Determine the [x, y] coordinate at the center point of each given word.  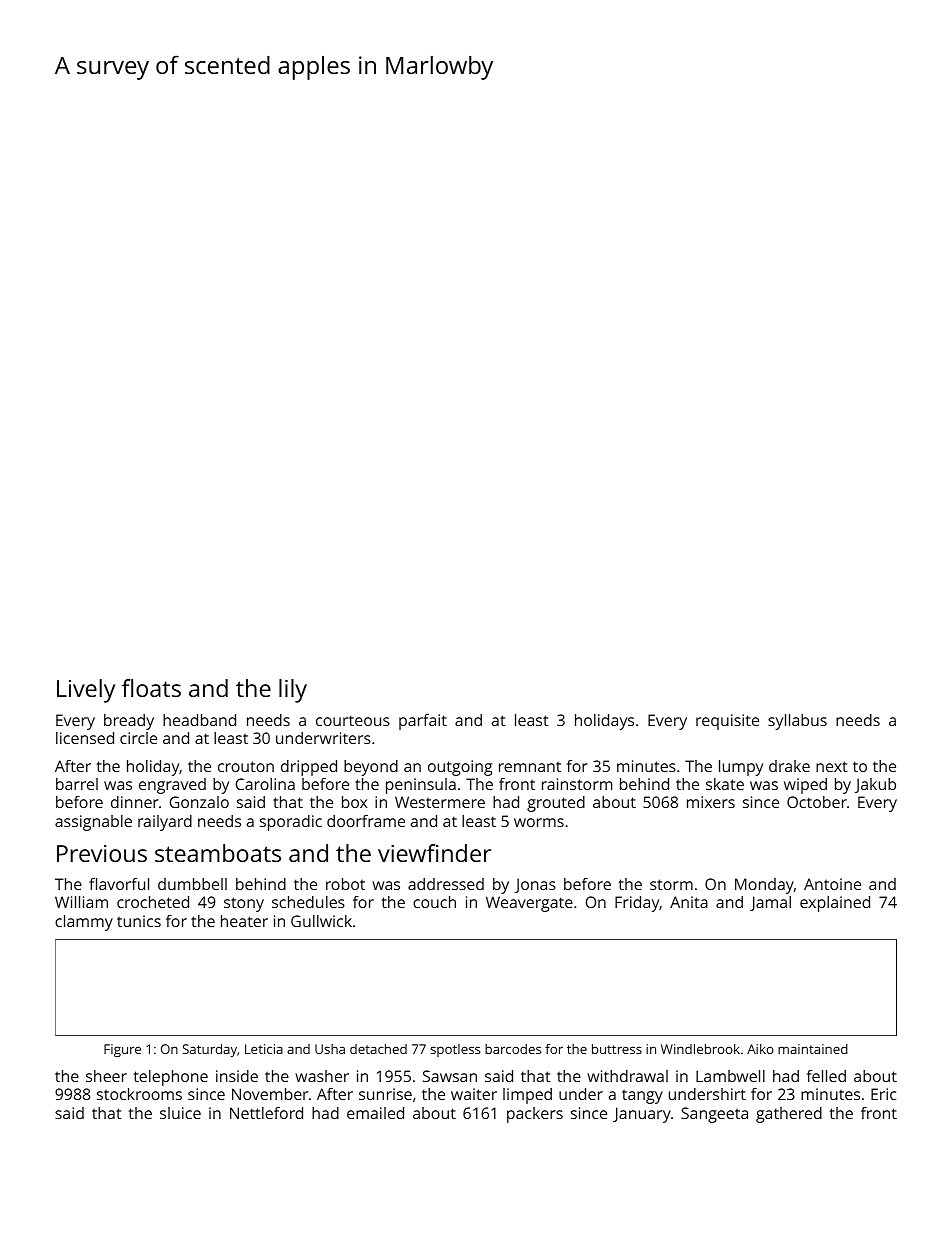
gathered [789, 1115]
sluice [180, 1113]
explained [835, 904]
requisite [727, 722]
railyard [165, 823]
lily [293, 691]
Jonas [535, 885]
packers [535, 1115]
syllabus [797, 722]
